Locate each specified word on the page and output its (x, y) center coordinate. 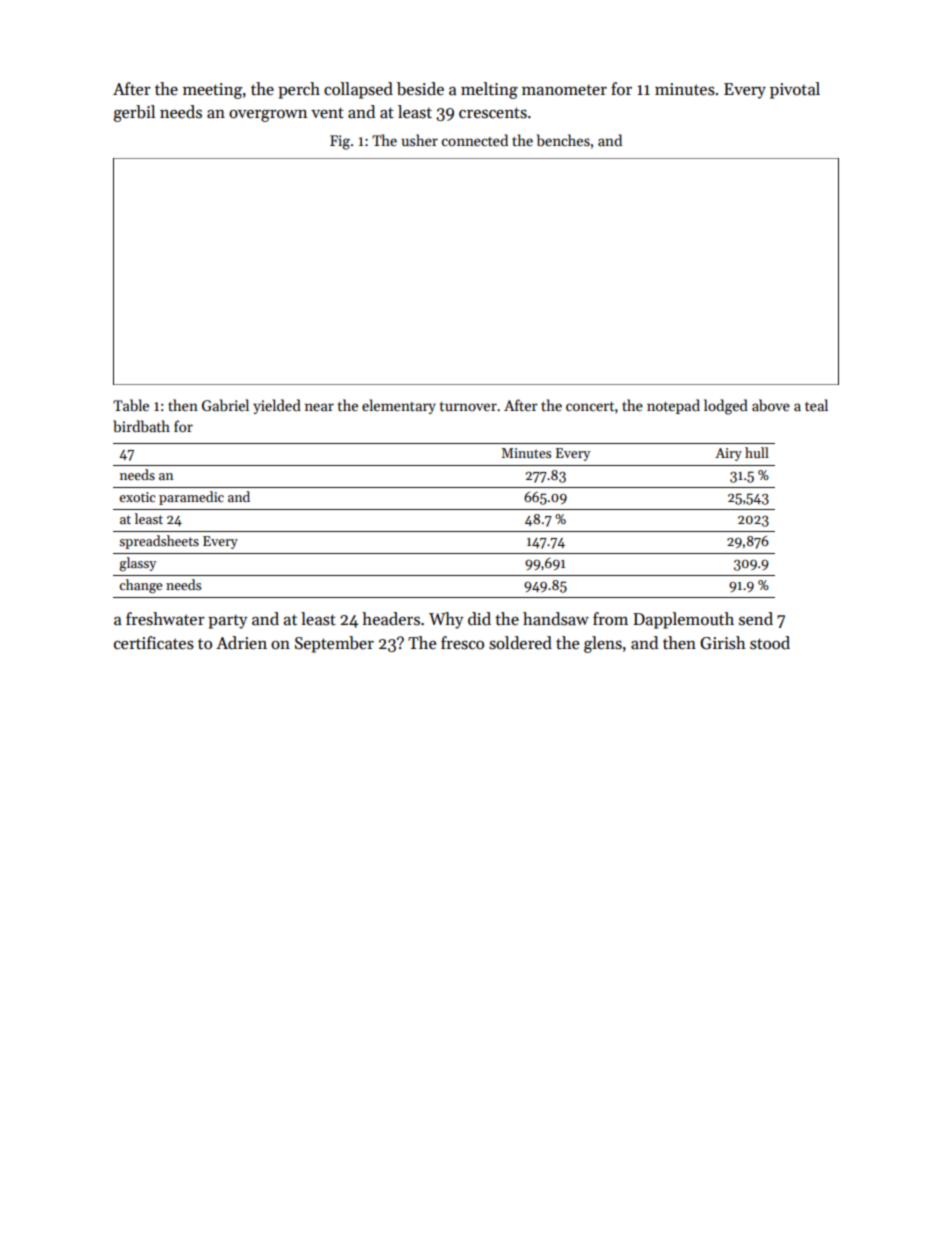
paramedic (191, 498)
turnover (468, 406)
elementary (399, 406)
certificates (154, 643)
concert (590, 406)
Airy (728, 454)
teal (816, 405)
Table (131, 405)
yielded (277, 406)
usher (419, 140)
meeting (212, 91)
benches (563, 140)
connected (475, 140)
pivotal (795, 90)
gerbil (134, 113)
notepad (673, 406)
